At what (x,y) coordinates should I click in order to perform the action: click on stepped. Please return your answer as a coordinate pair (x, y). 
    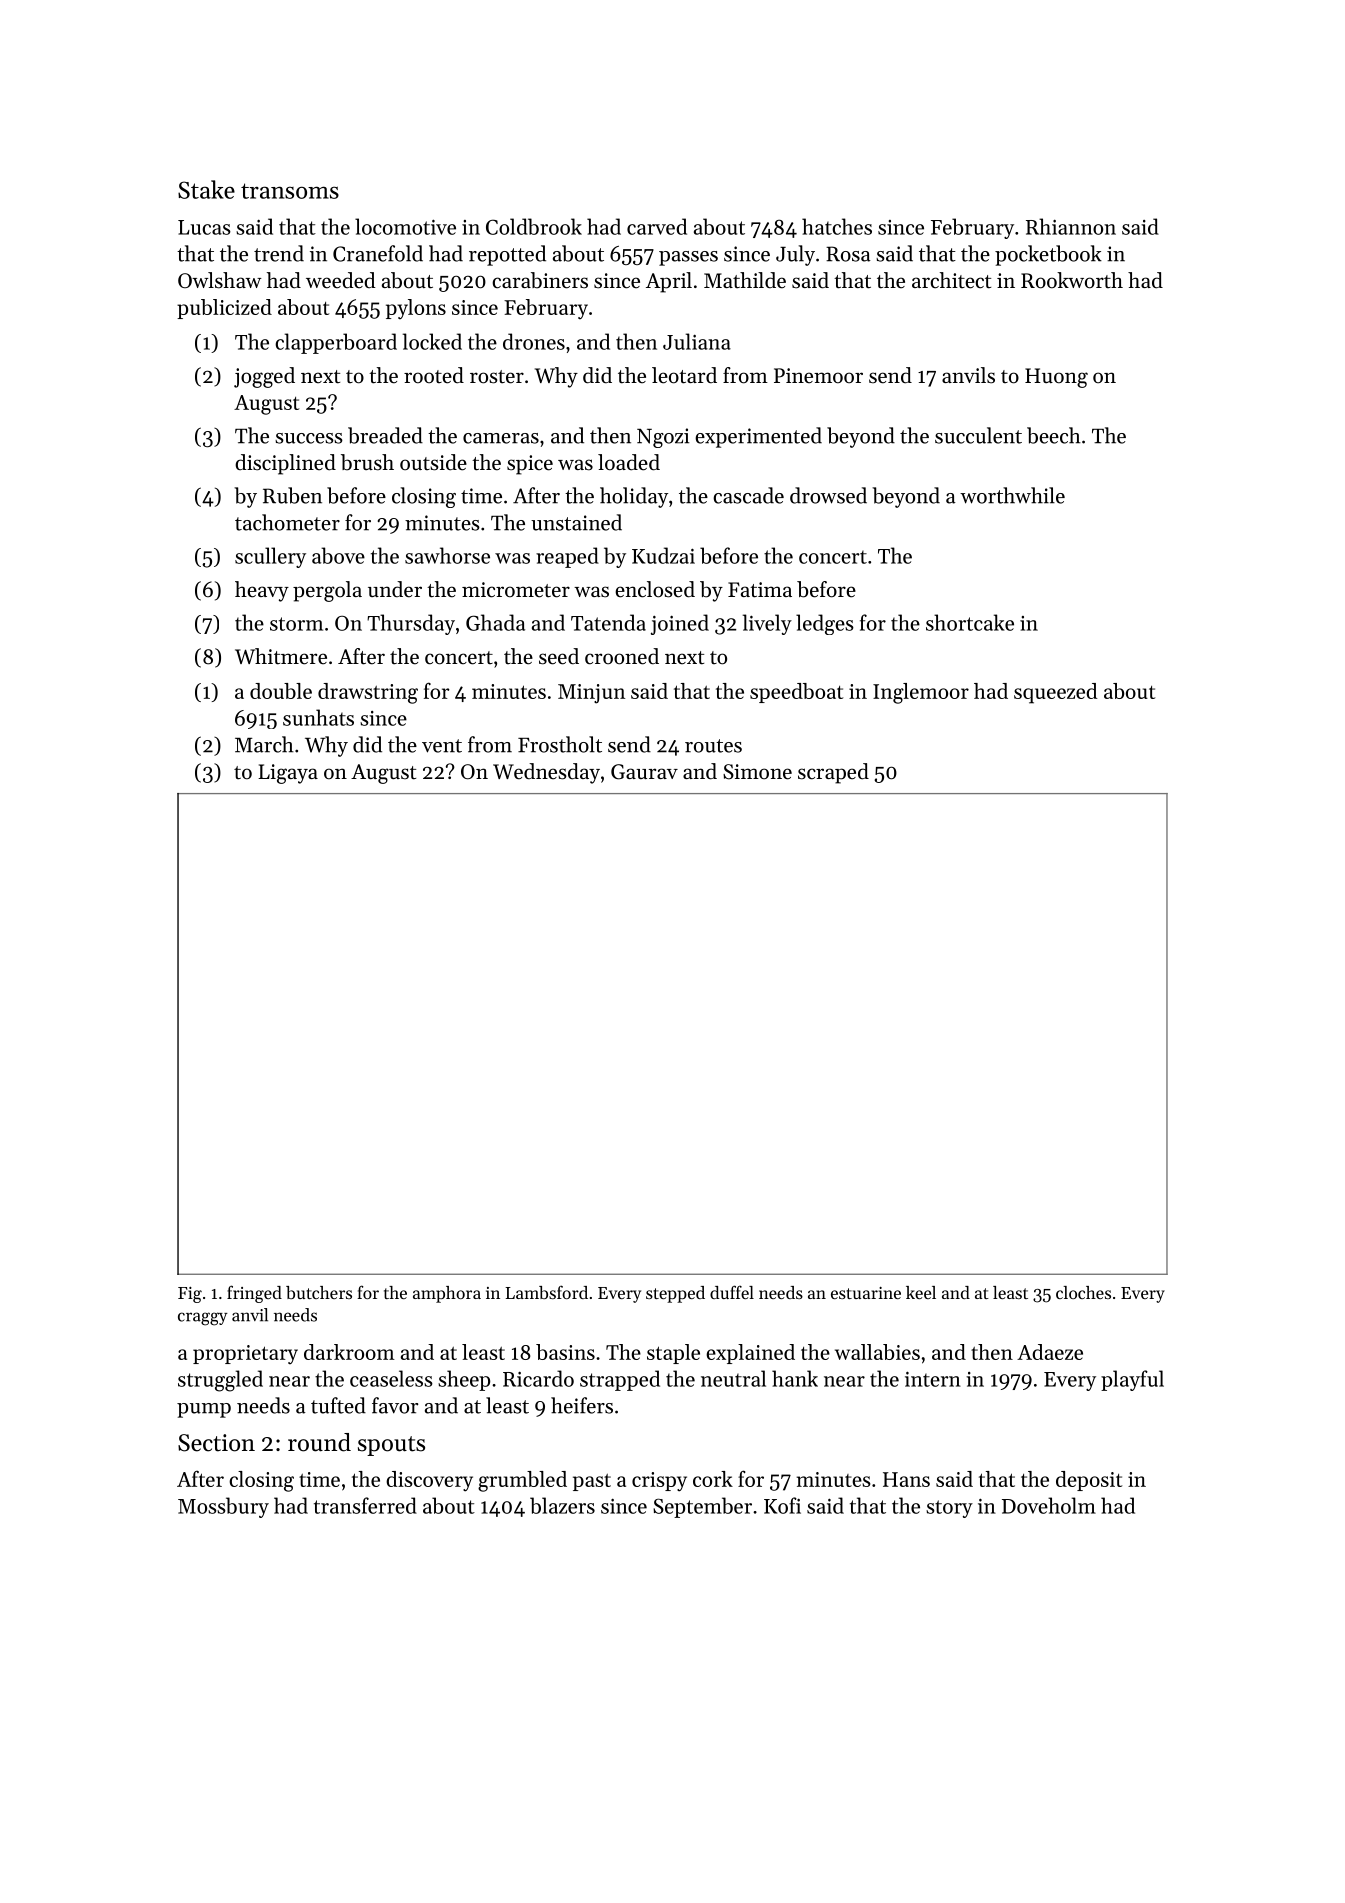
    Looking at the image, I should click on (675, 1294).
